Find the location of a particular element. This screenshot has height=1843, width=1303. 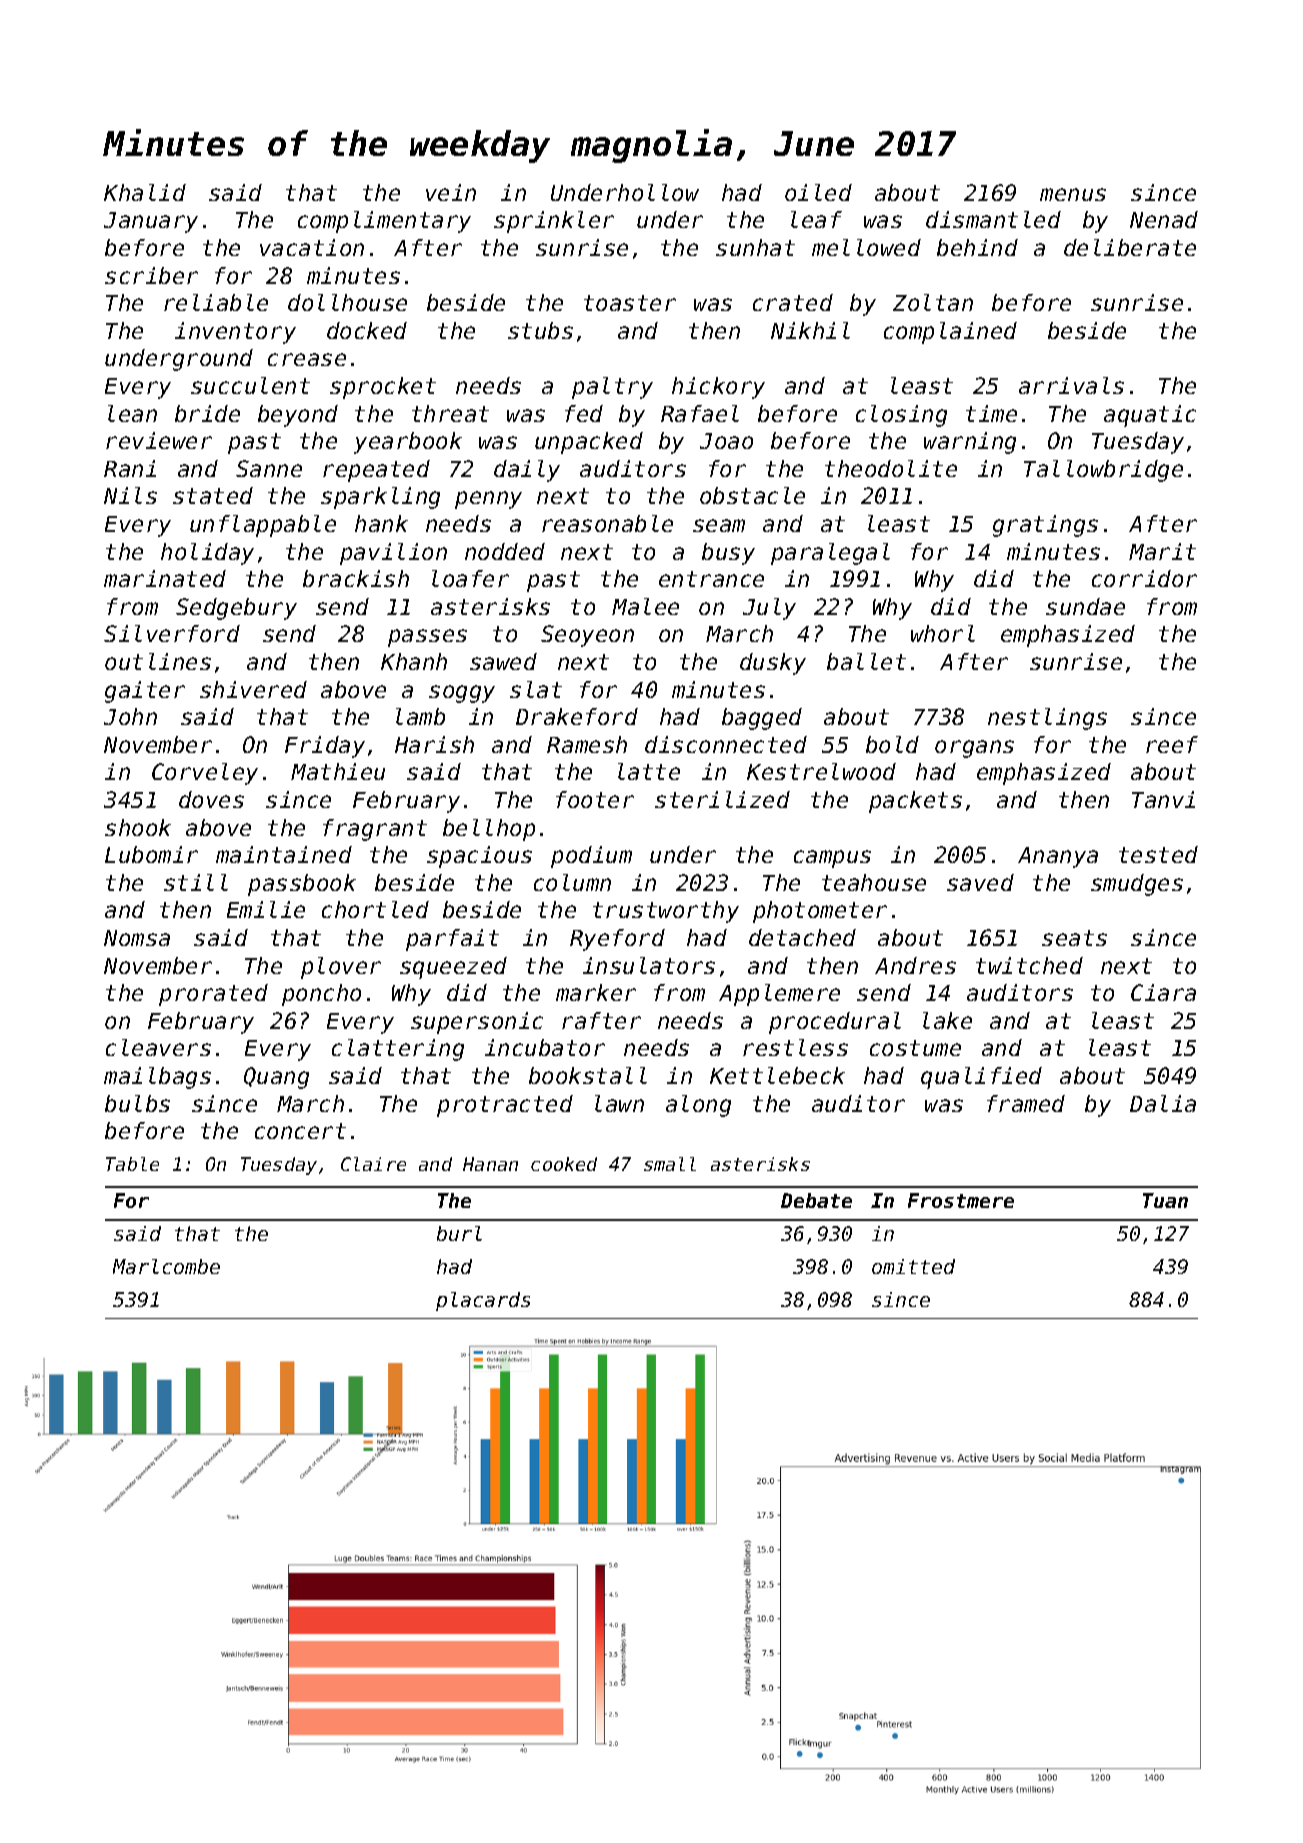

Tuan is located at coordinates (1165, 1200).
